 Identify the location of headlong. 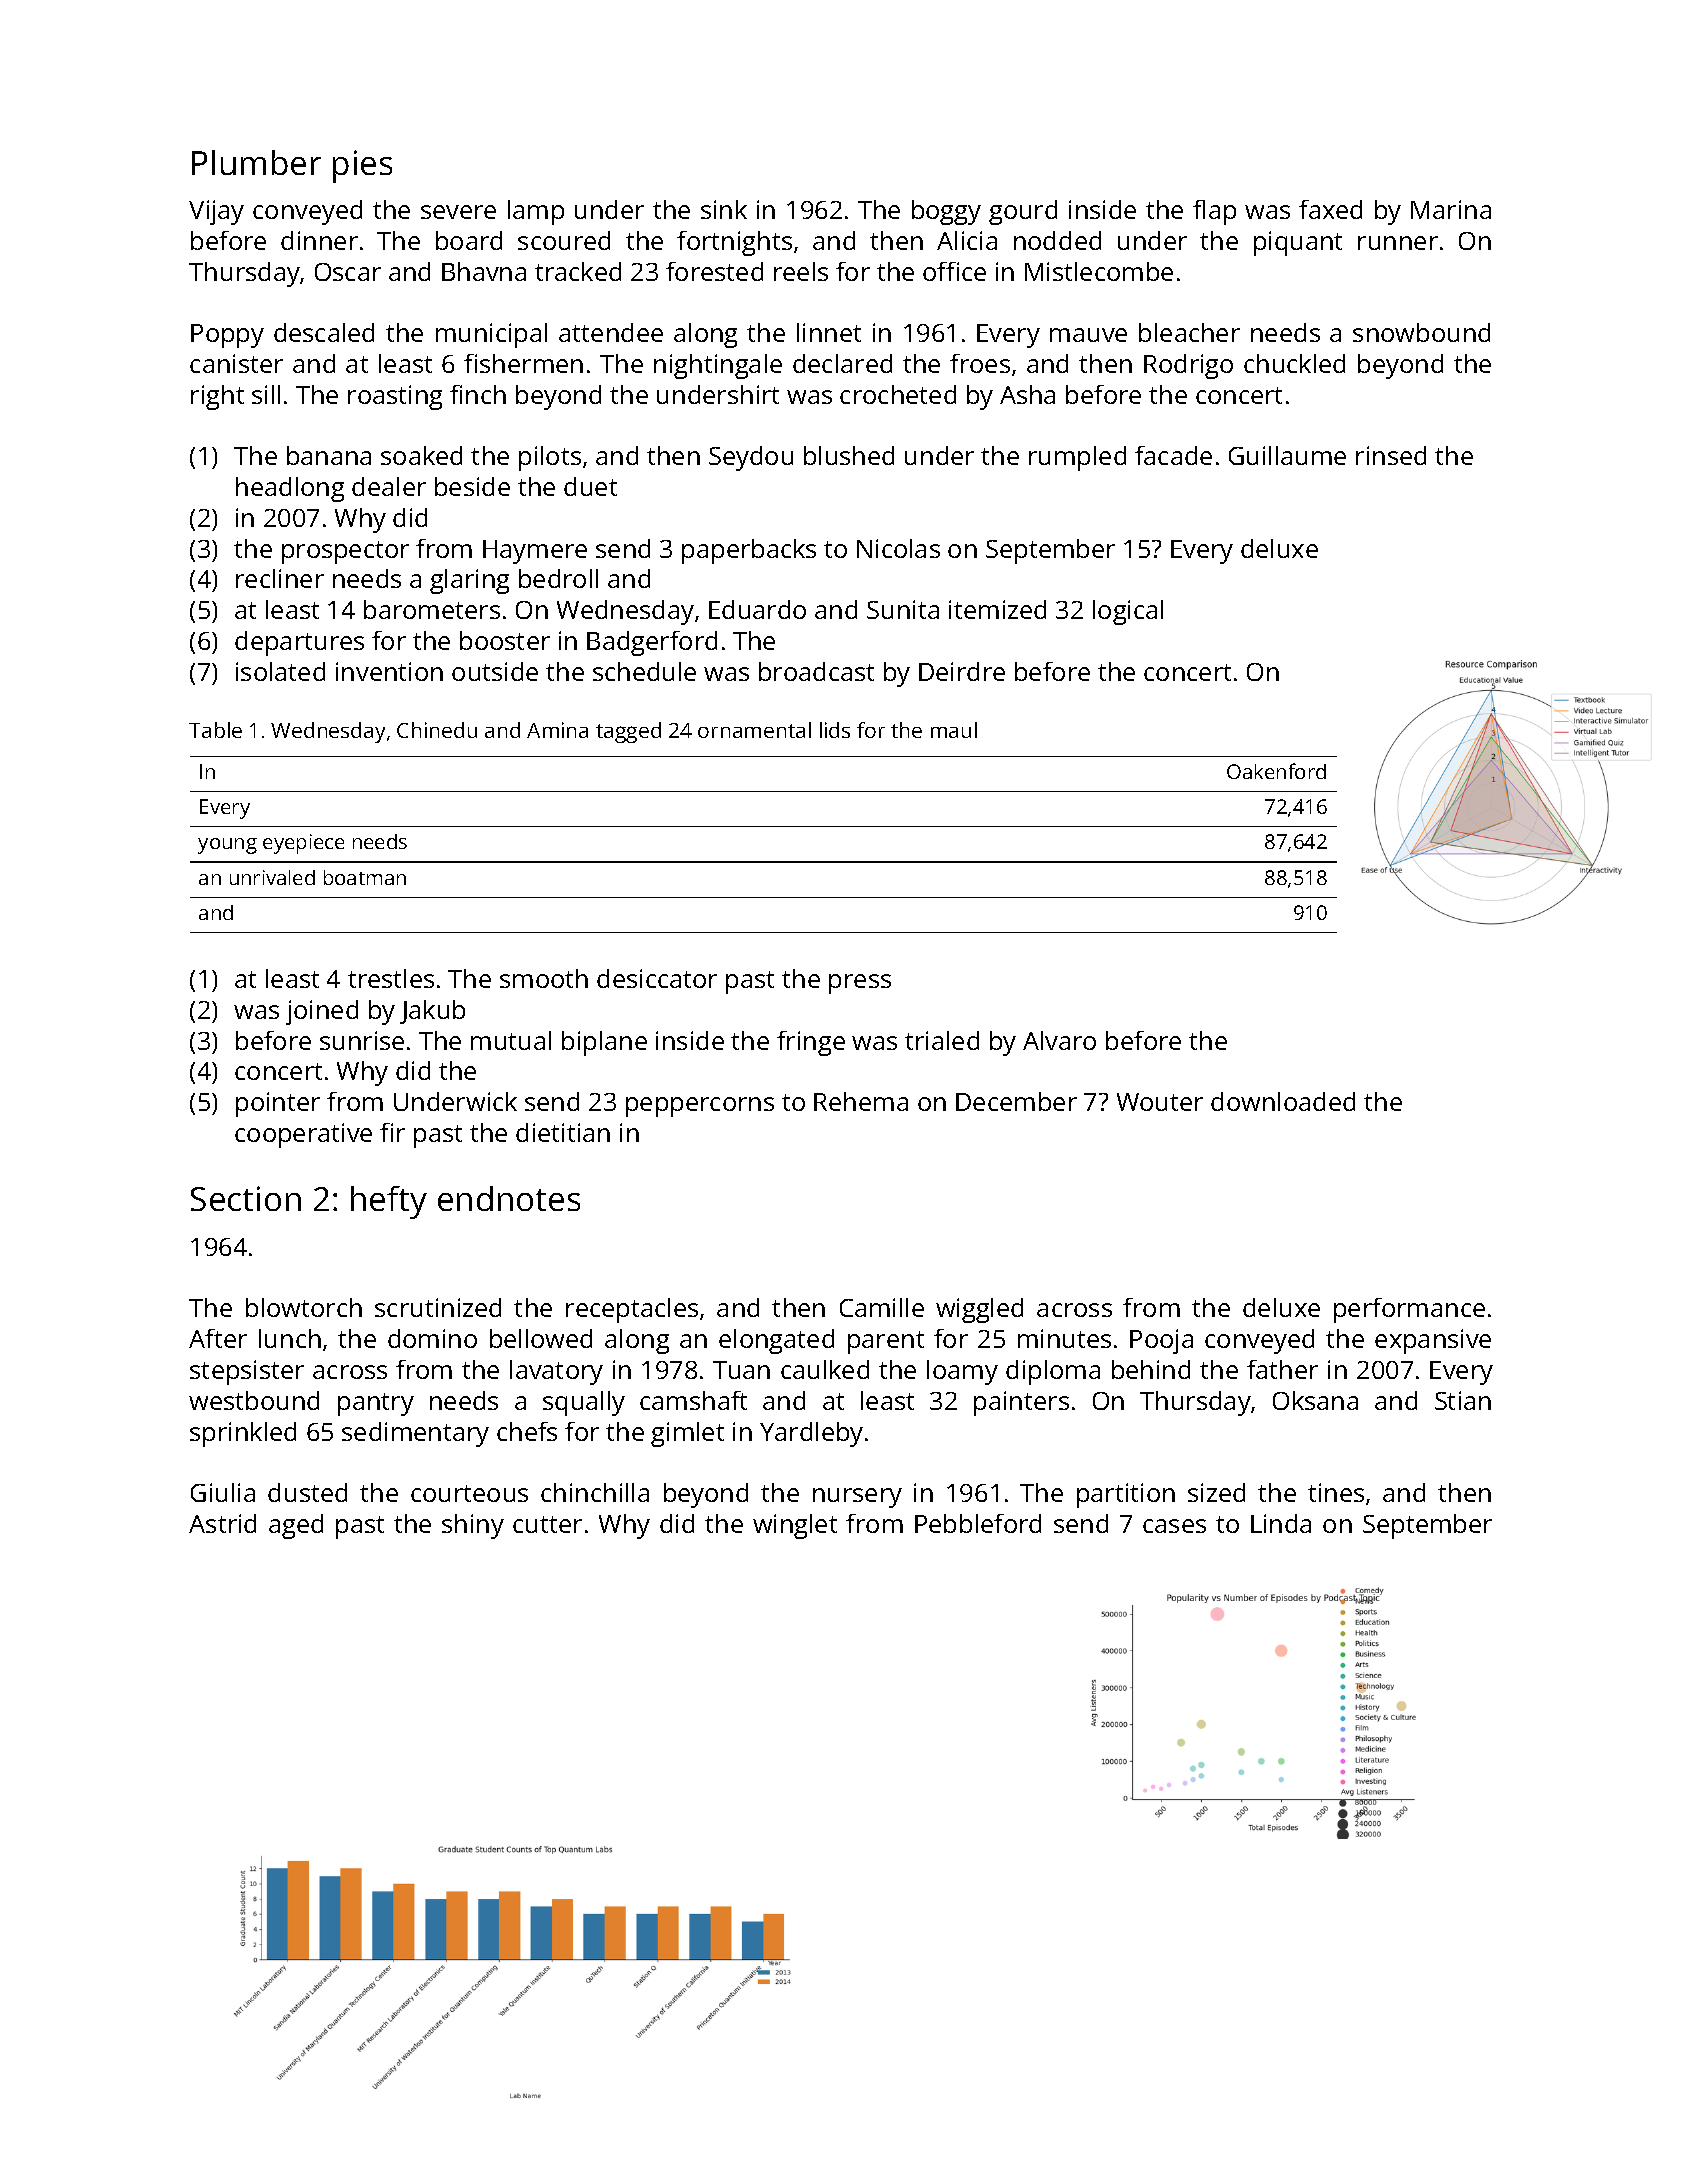
(290, 489).
